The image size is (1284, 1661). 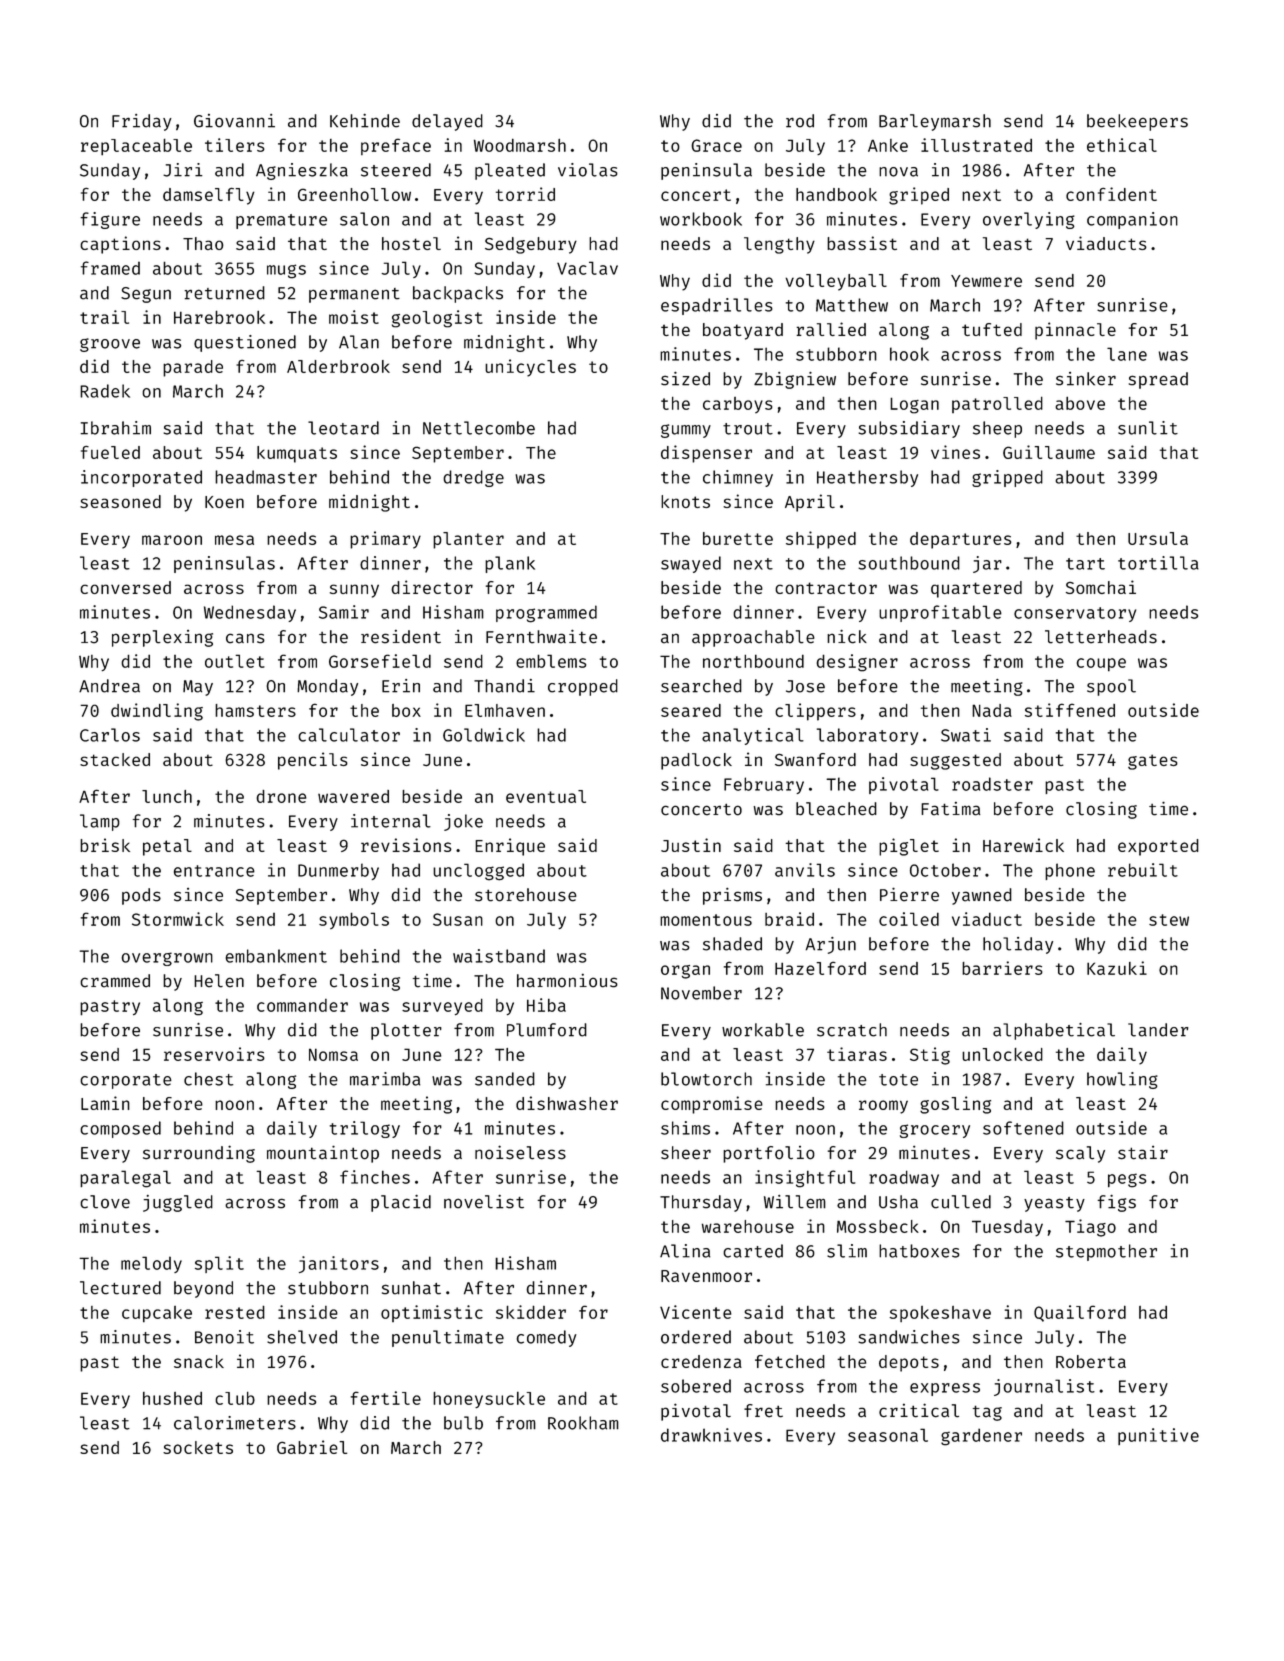 What do you see at coordinates (909, 563) in the screenshot?
I see `southbound` at bounding box center [909, 563].
